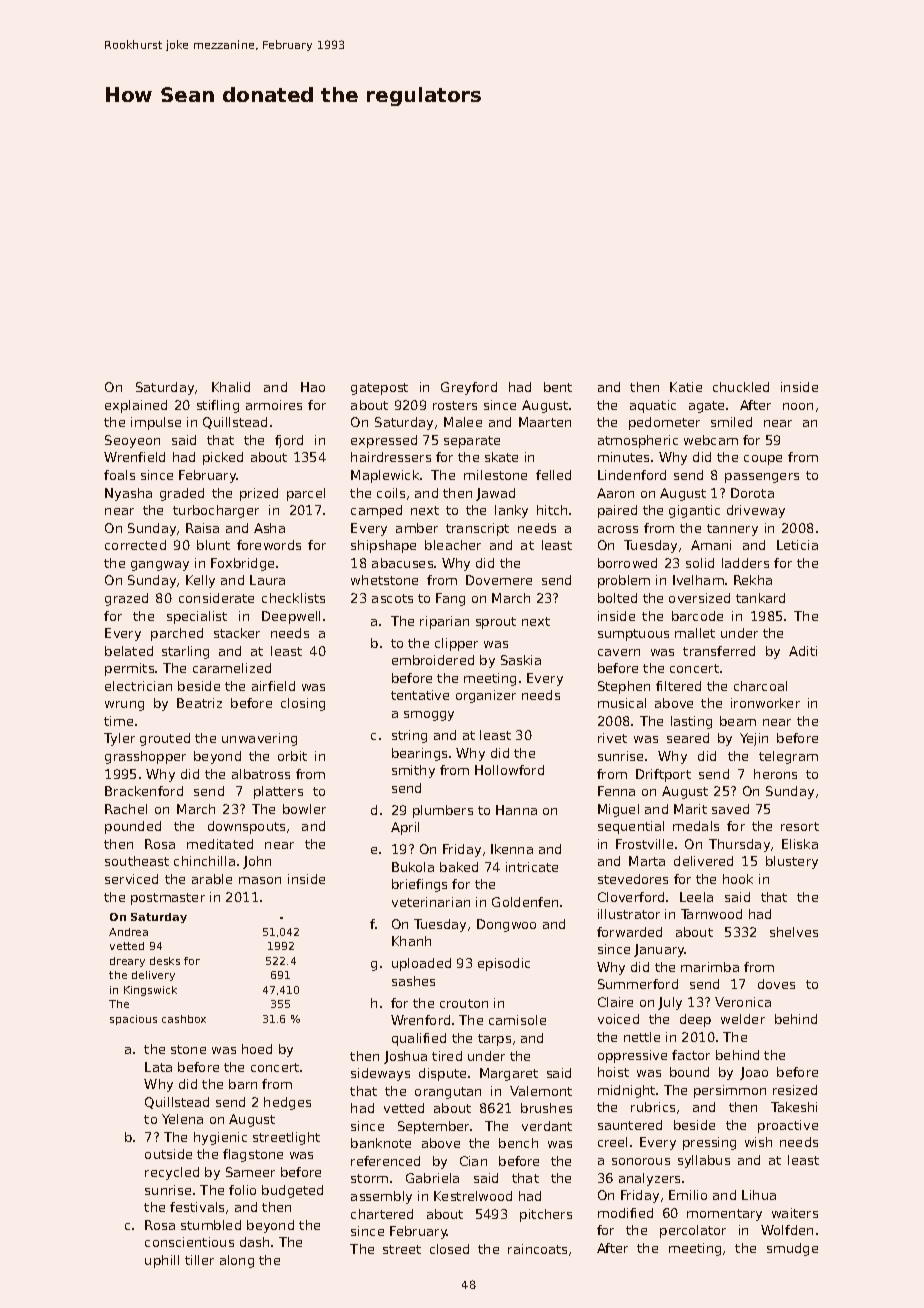 This page has height=1308, width=924. I want to click on Marit, so click(690, 809).
